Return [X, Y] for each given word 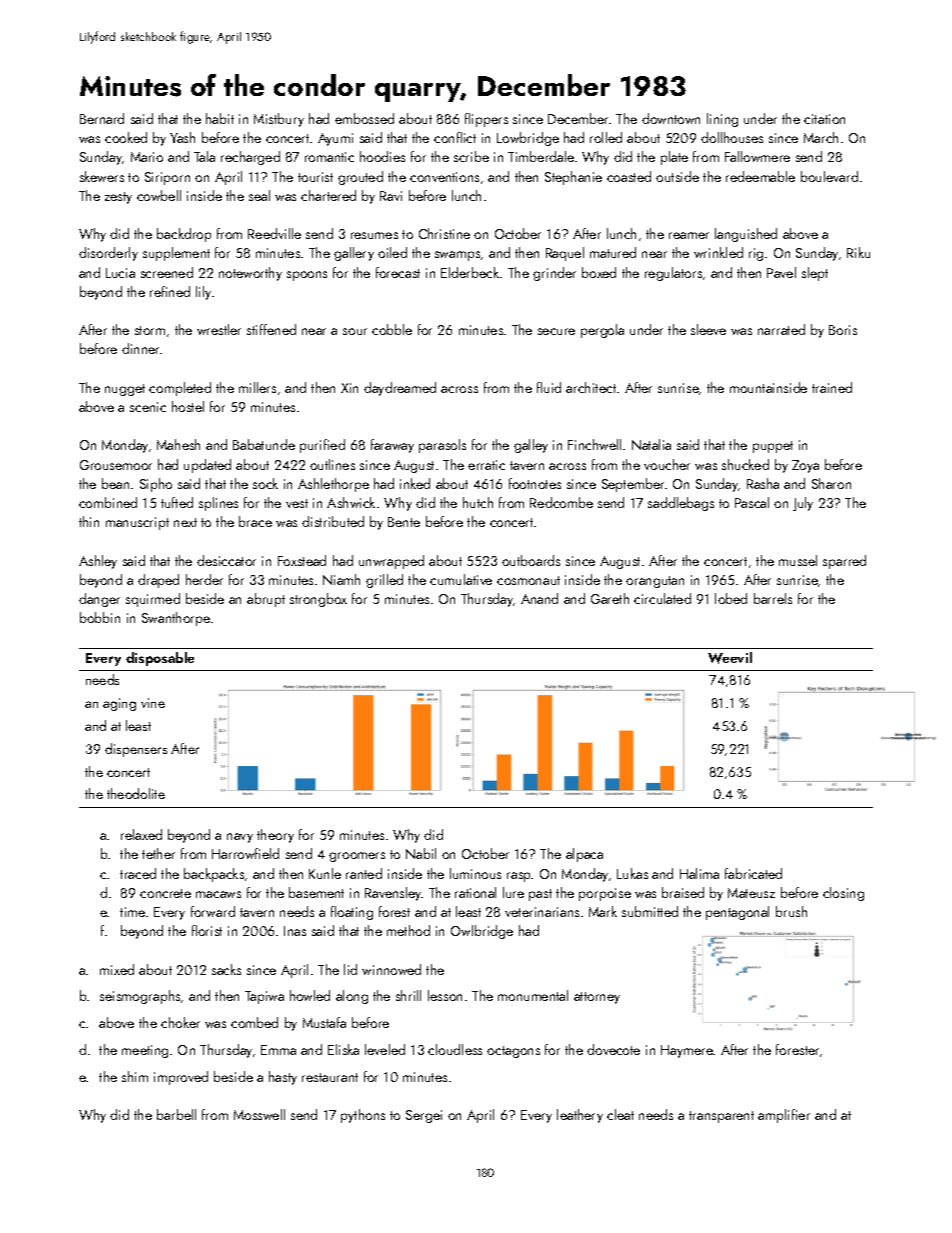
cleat [620, 1114]
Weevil [730, 658]
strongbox [318, 600]
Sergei [424, 1116]
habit [220, 118]
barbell [176, 1114]
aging [119, 704]
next [185, 522]
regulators [673, 274]
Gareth [610, 598]
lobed [731, 598]
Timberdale [541, 156]
